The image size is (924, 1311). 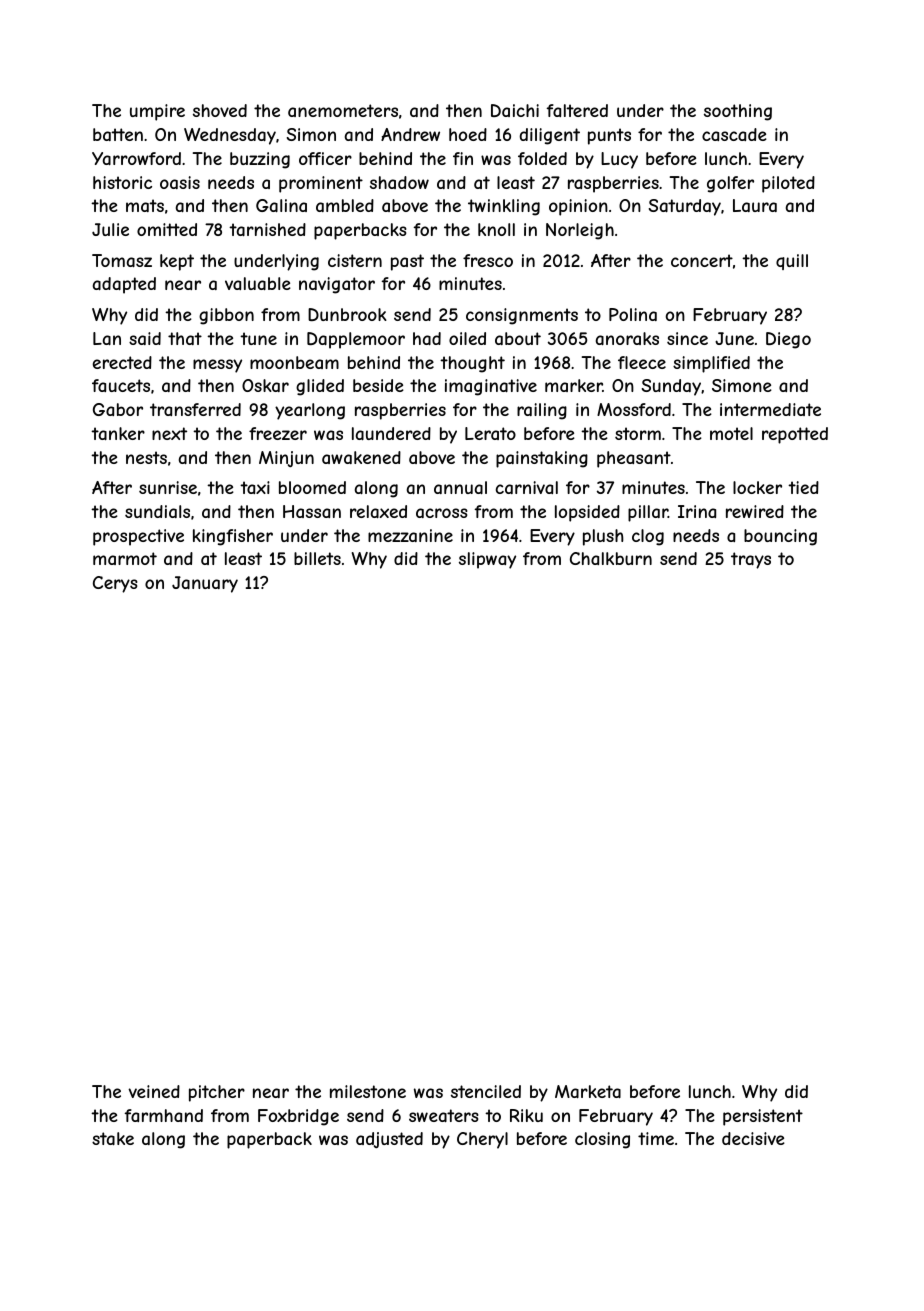 I want to click on Riku, so click(x=526, y=1115).
